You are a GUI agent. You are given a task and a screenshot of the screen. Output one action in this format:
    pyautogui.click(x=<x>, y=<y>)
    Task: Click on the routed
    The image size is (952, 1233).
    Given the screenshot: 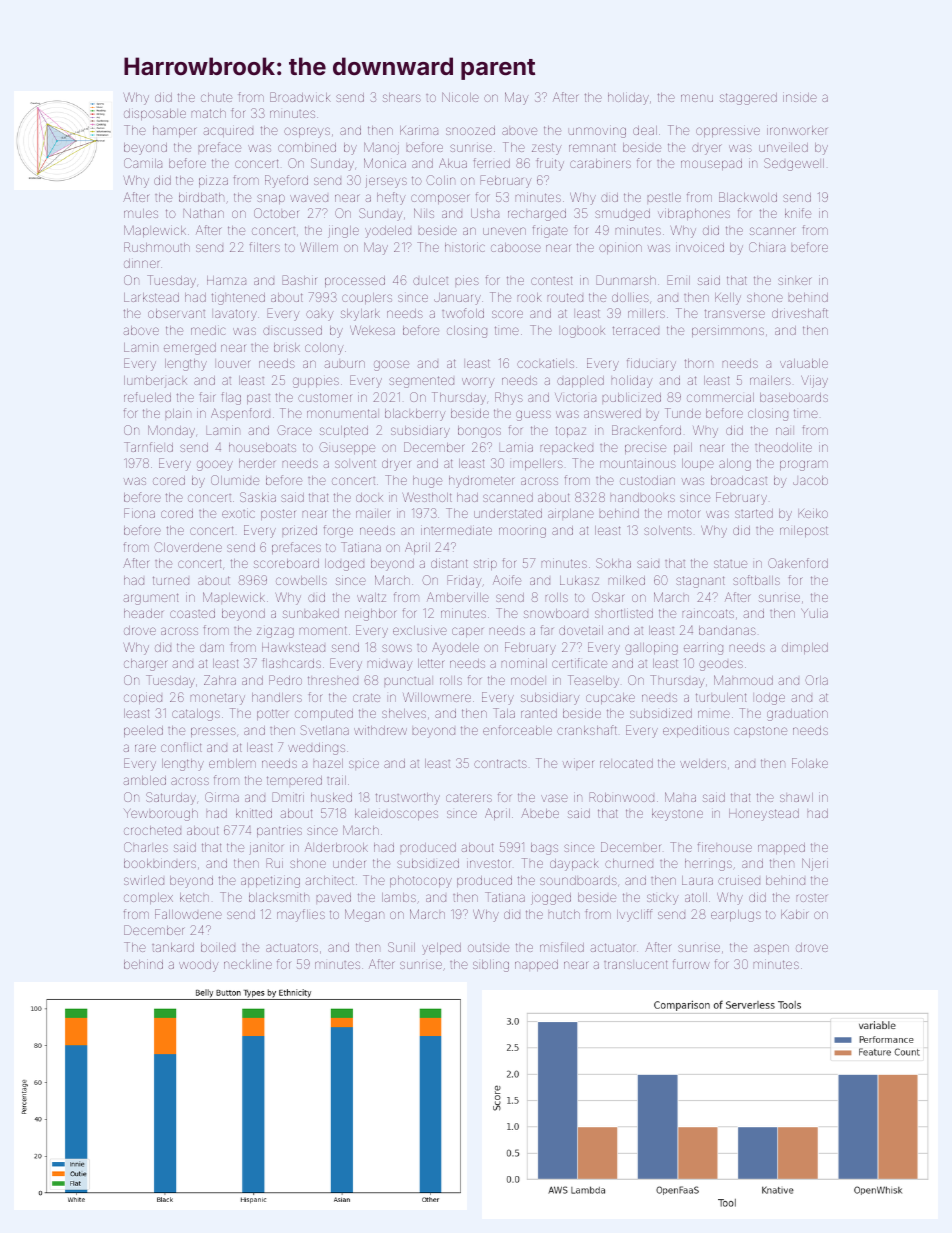 What is the action you would take?
    pyautogui.click(x=565, y=297)
